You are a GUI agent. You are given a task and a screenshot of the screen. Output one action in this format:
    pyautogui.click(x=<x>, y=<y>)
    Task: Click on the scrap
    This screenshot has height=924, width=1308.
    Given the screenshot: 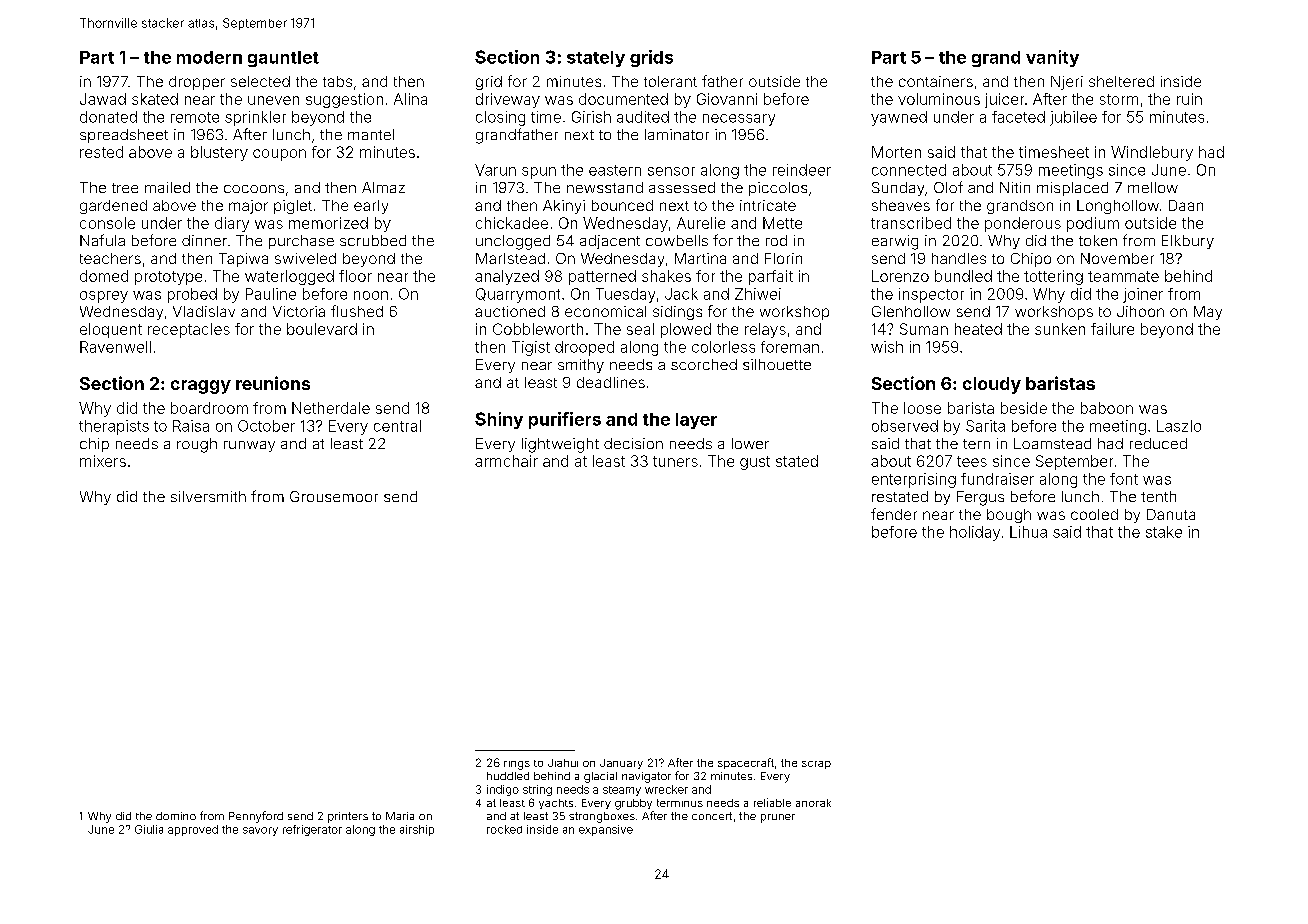 What is the action you would take?
    pyautogui.click(x=816, y=765)
